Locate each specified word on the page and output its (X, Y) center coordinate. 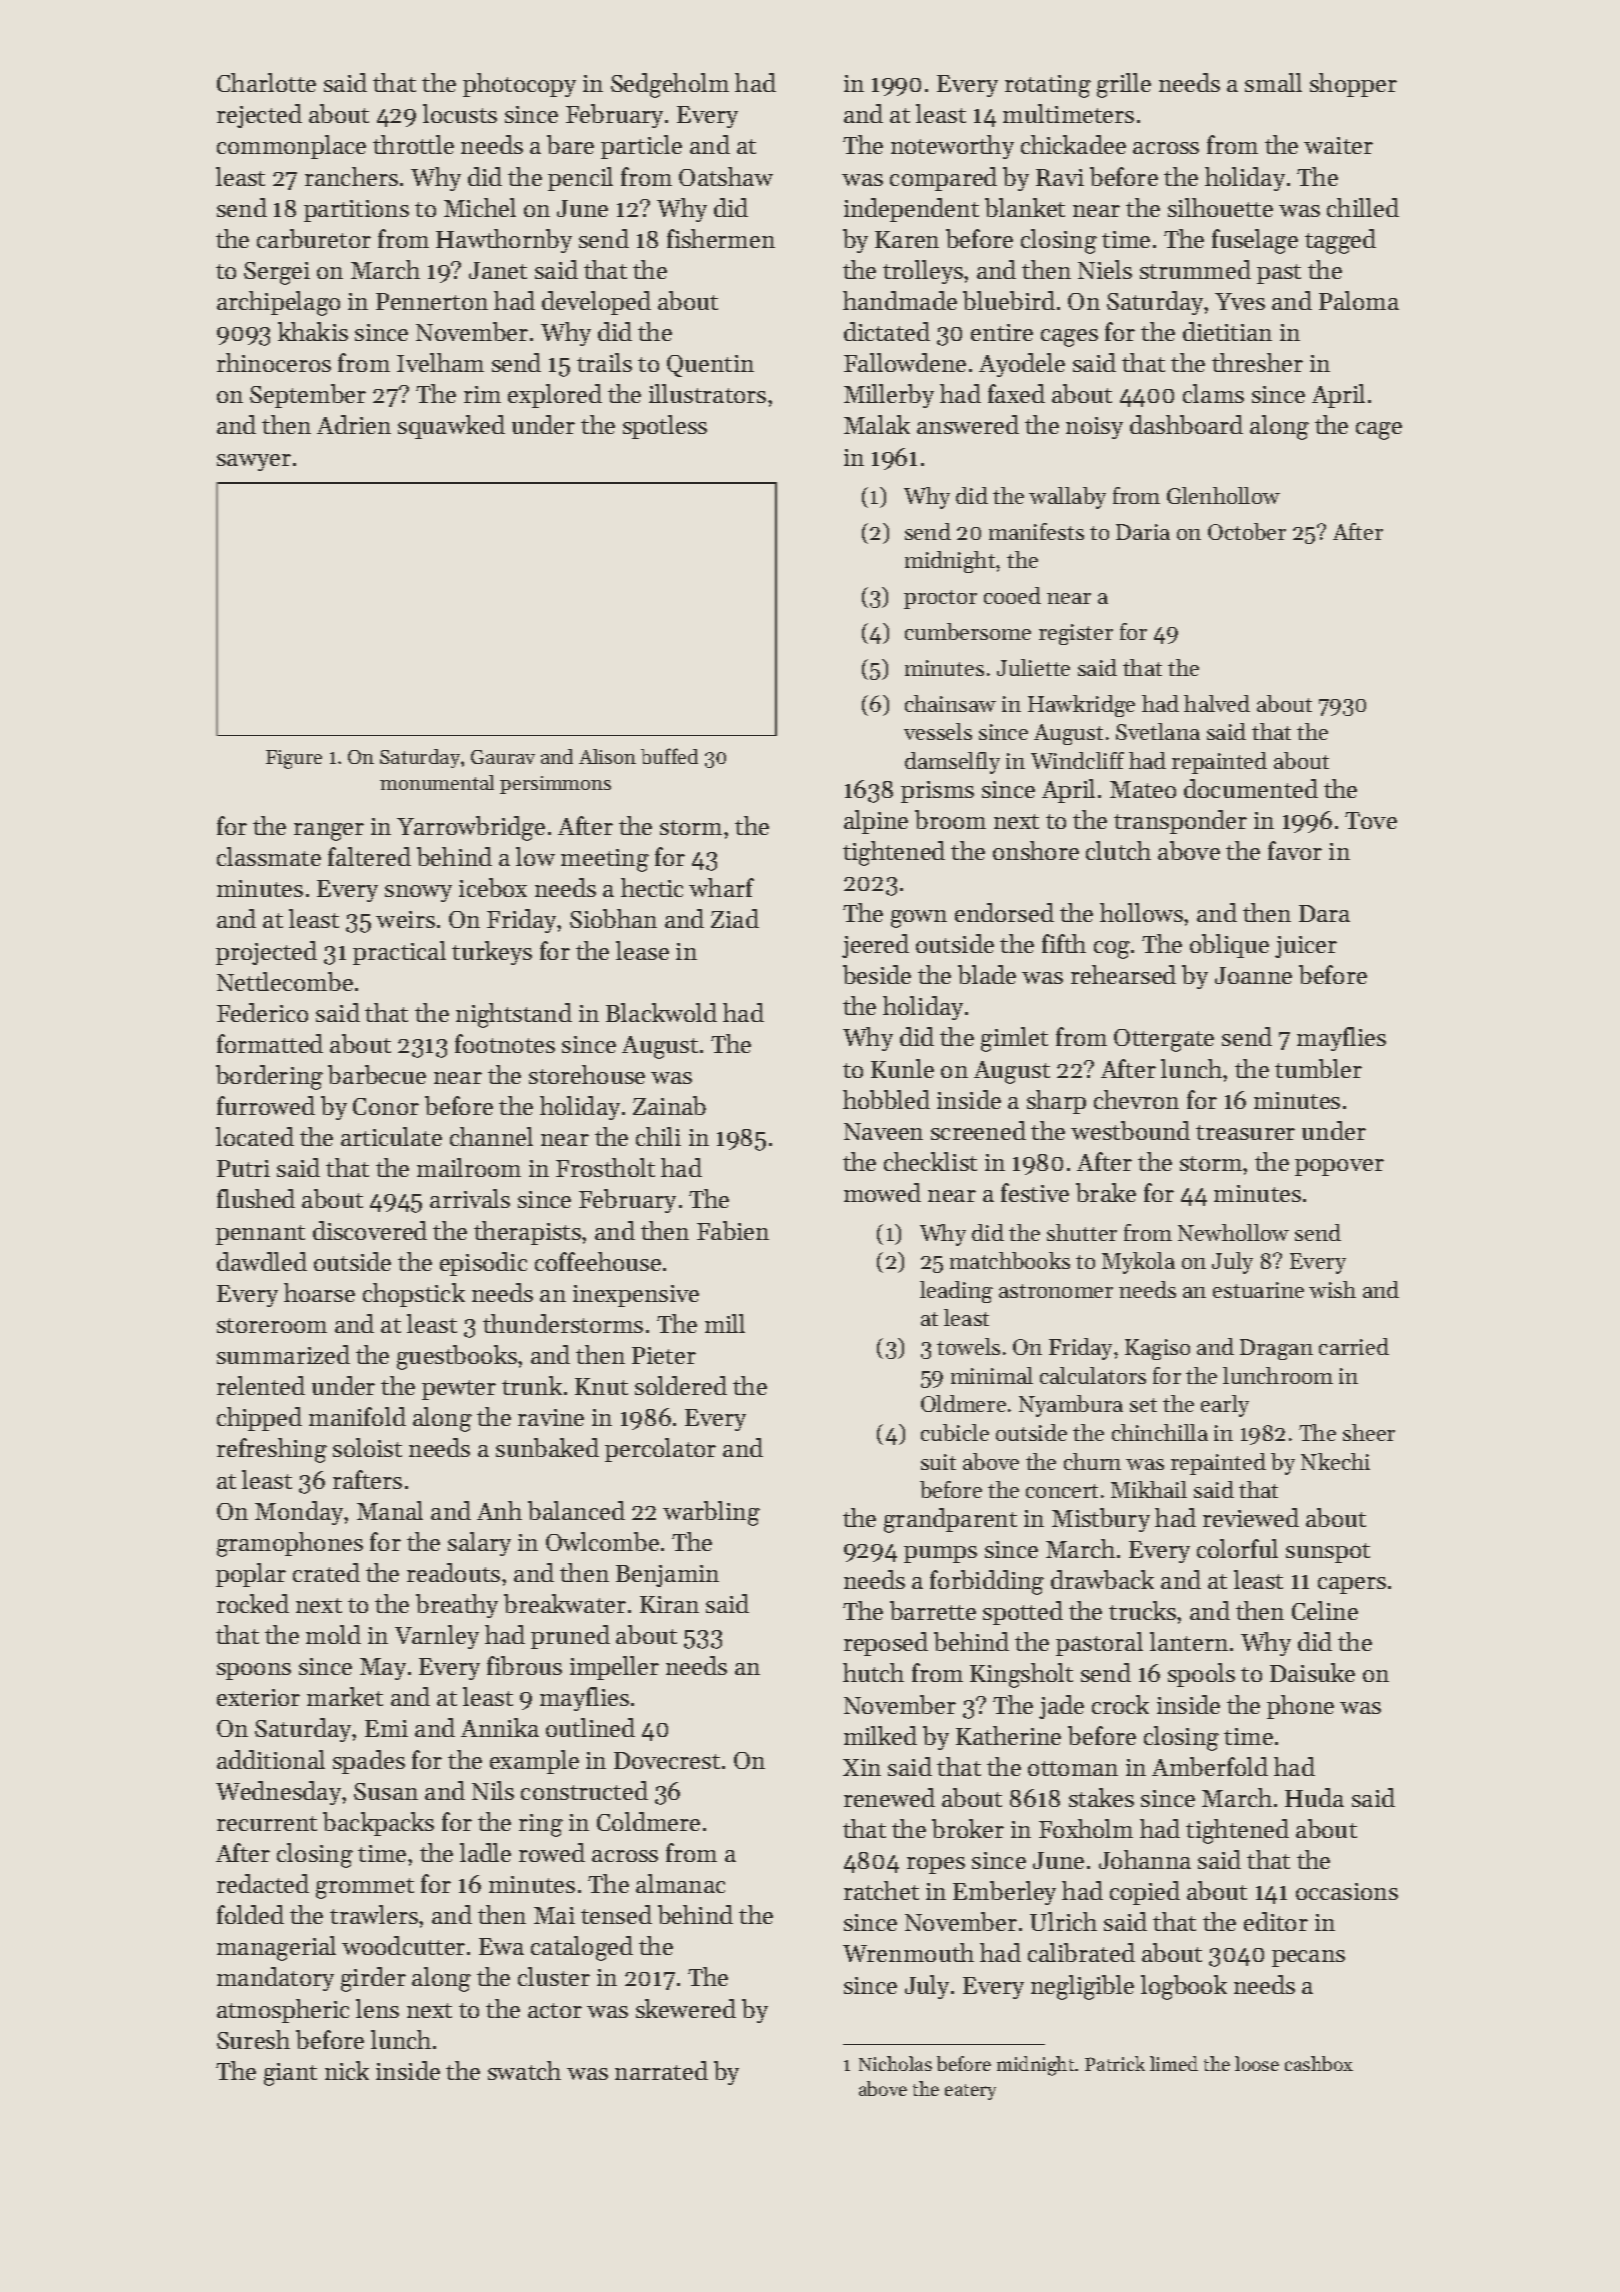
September (308, 396)
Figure (294, 759)
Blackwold (661, 1012)
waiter (1338, 145)
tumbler (1318, 1068)
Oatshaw (726, 176)
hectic (652, 887)
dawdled (262, 1261)
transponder (1180, 822)
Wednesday (278, 1793)
